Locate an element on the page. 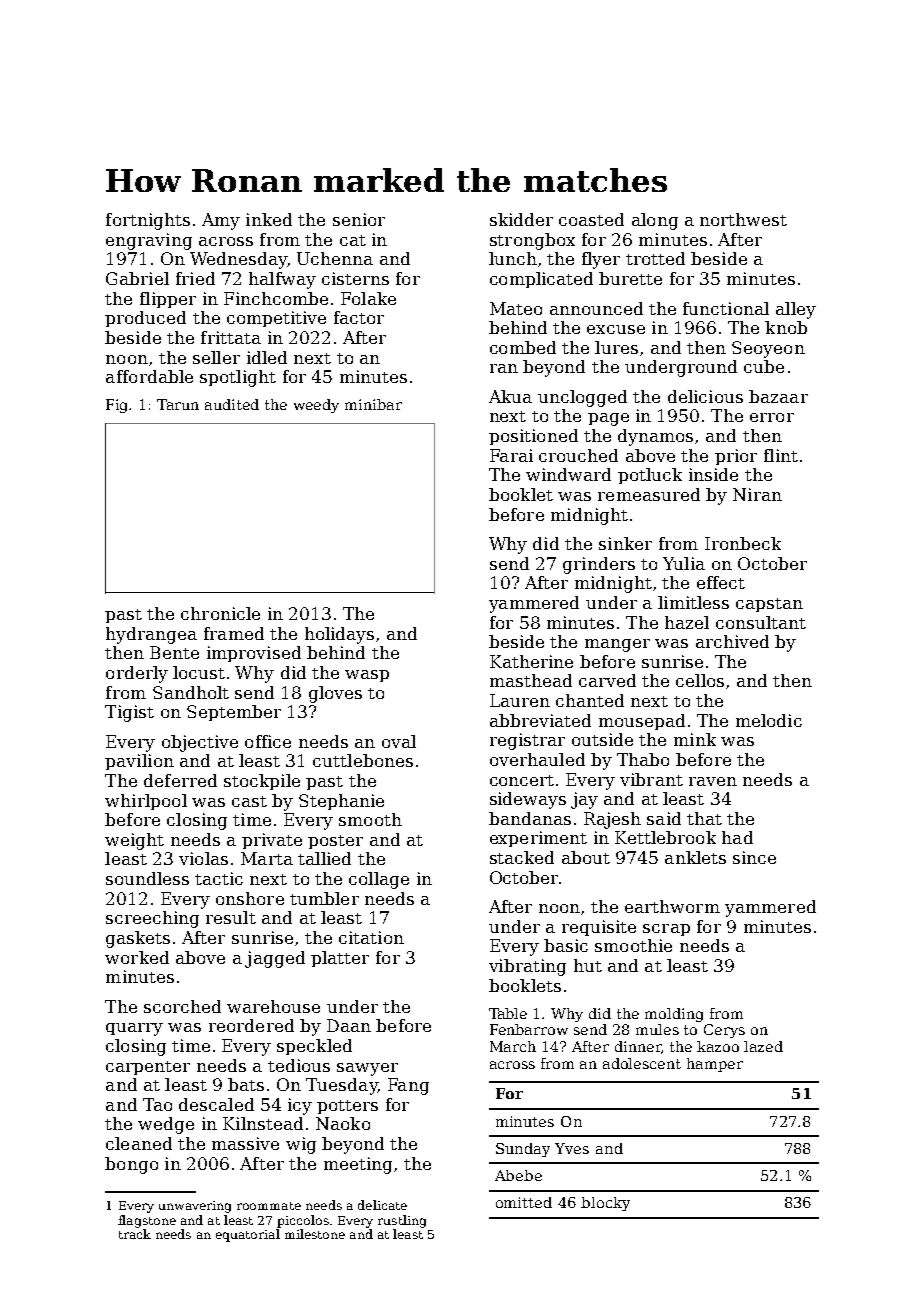 The image size is (924, 1311). Sunday is located at coordinates (523, 1150).
